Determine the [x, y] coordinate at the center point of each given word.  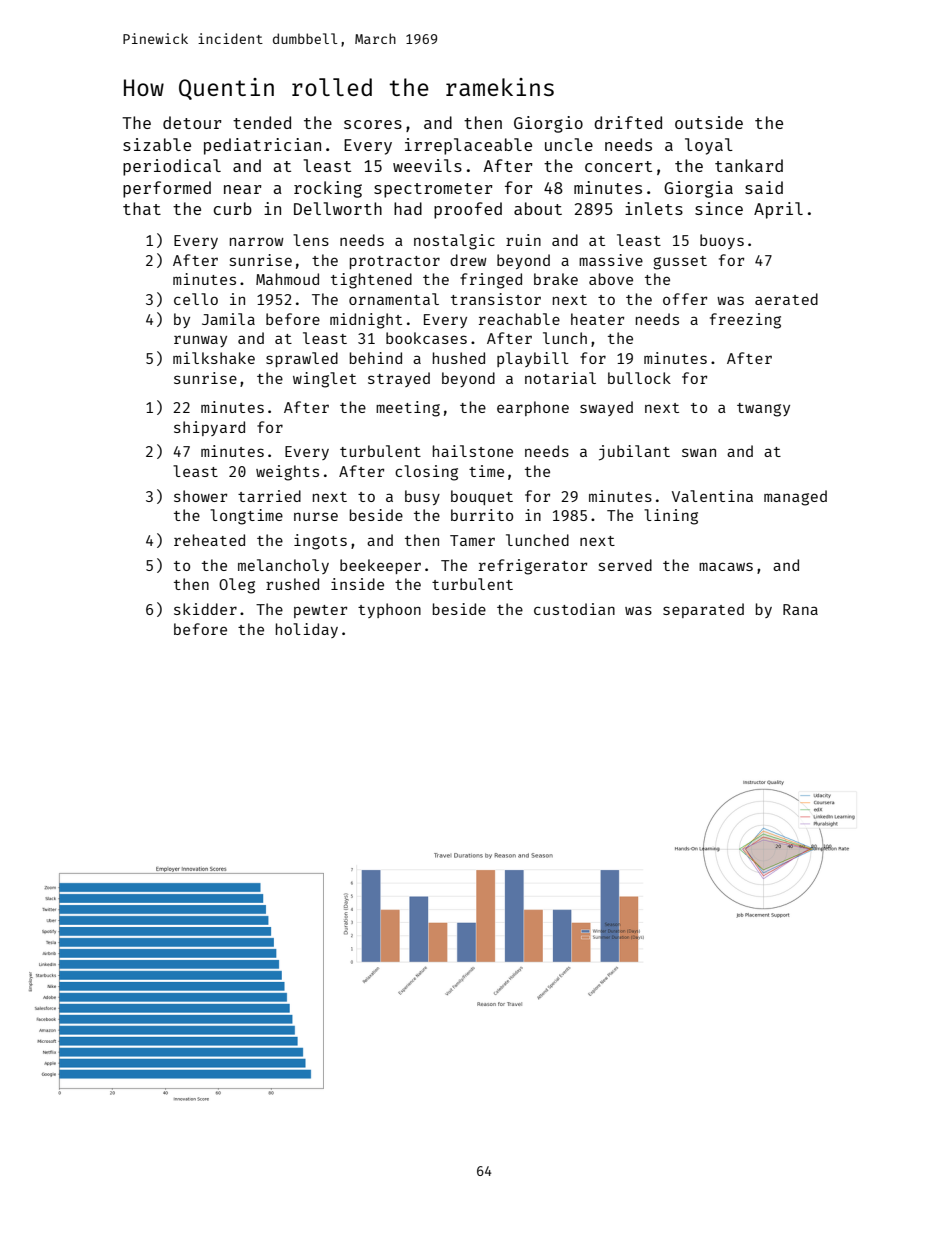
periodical [172, 167]
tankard [749, 165]
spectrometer [433, 190]
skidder [205, 609]
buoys [722, 241]
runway [200, 341]
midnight [366, 321]
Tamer [472, 540]
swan [699, 452]
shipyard [209, 428]
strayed [399, 379]
